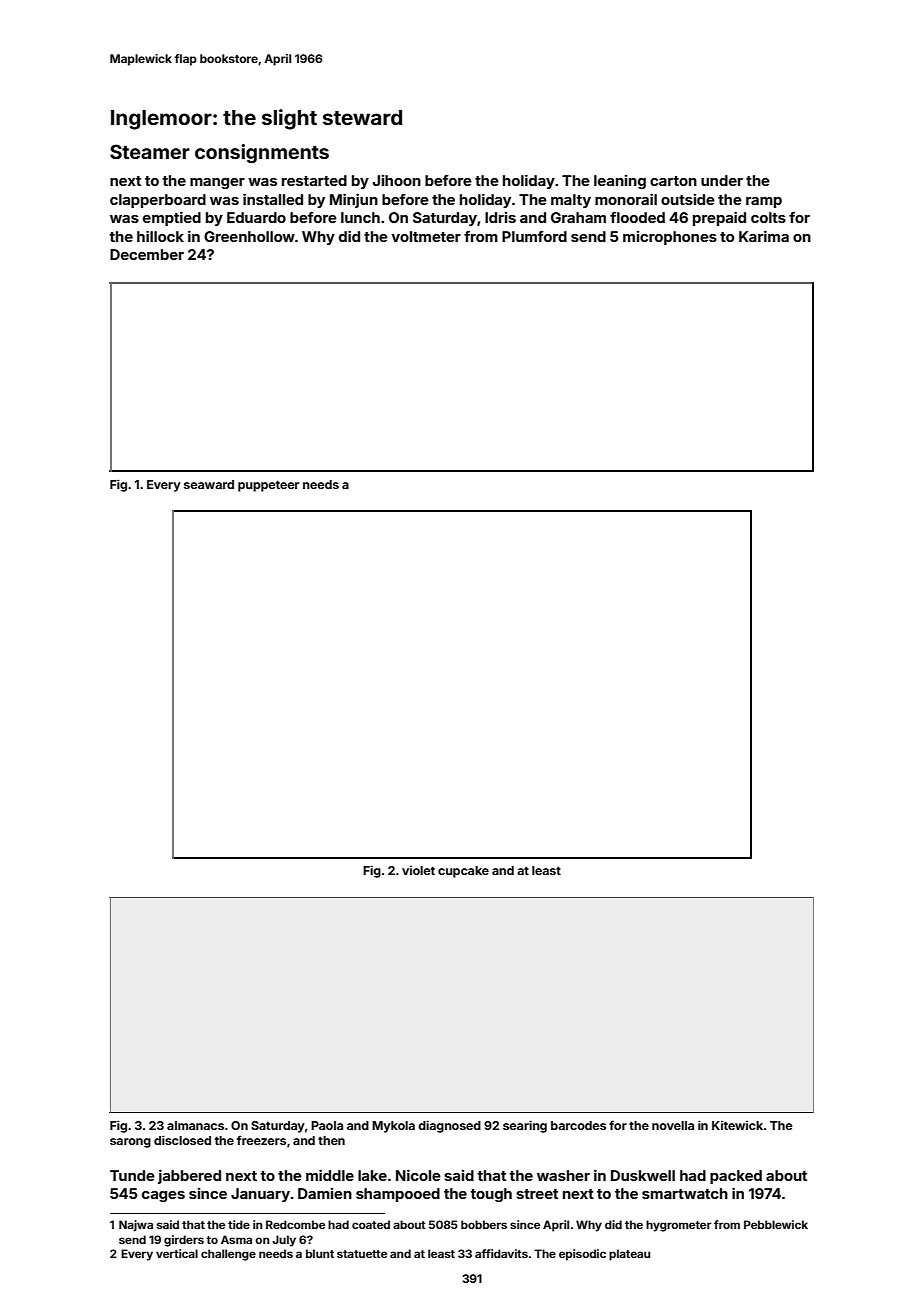 The width and height of the screenshot is (924, 1308). I want to click on under, so click(722, 180).
